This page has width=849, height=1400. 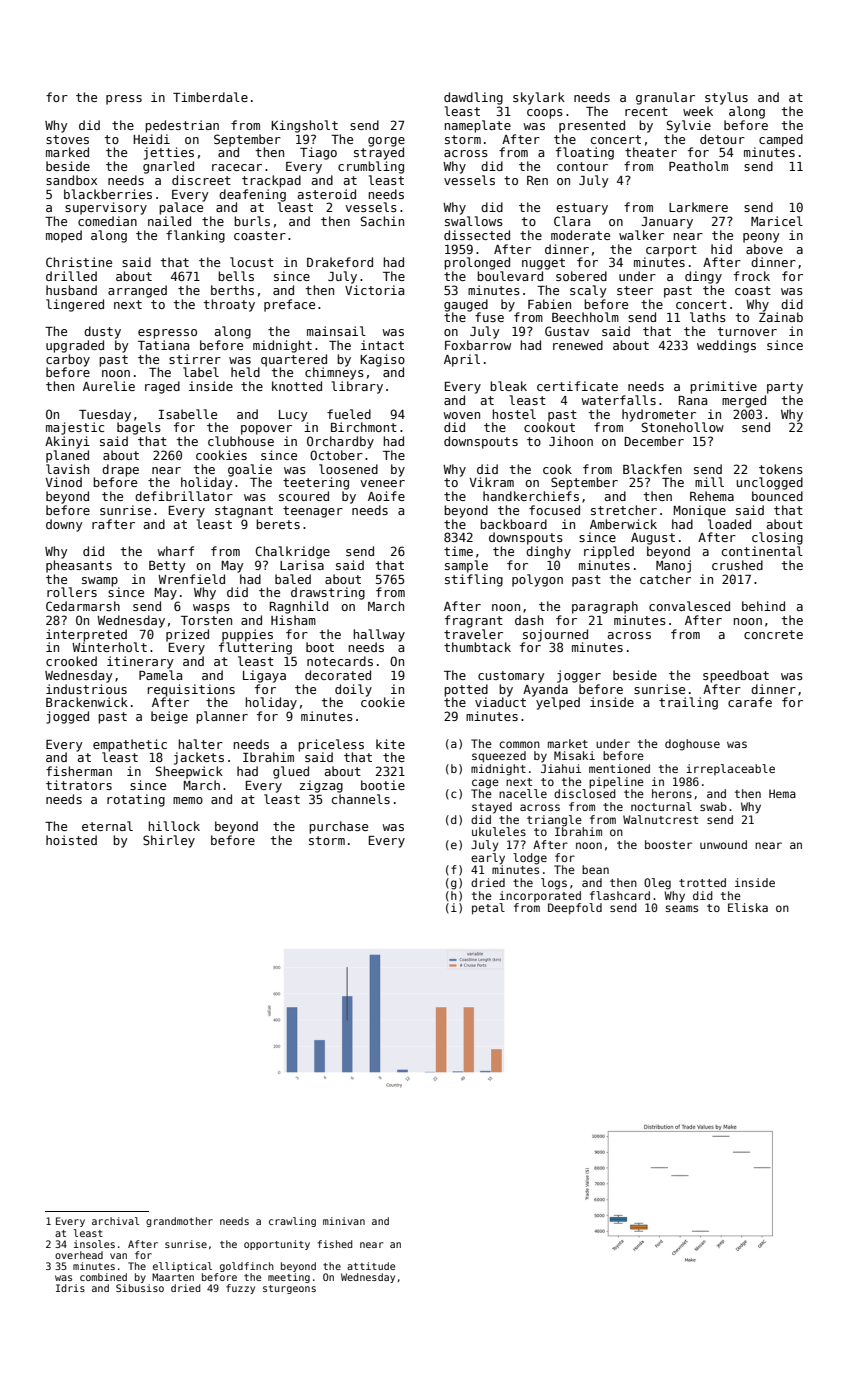 What do you see at coordinates (338, 827) in the page?
I see `purchase` at bounding box center [338, 827].
